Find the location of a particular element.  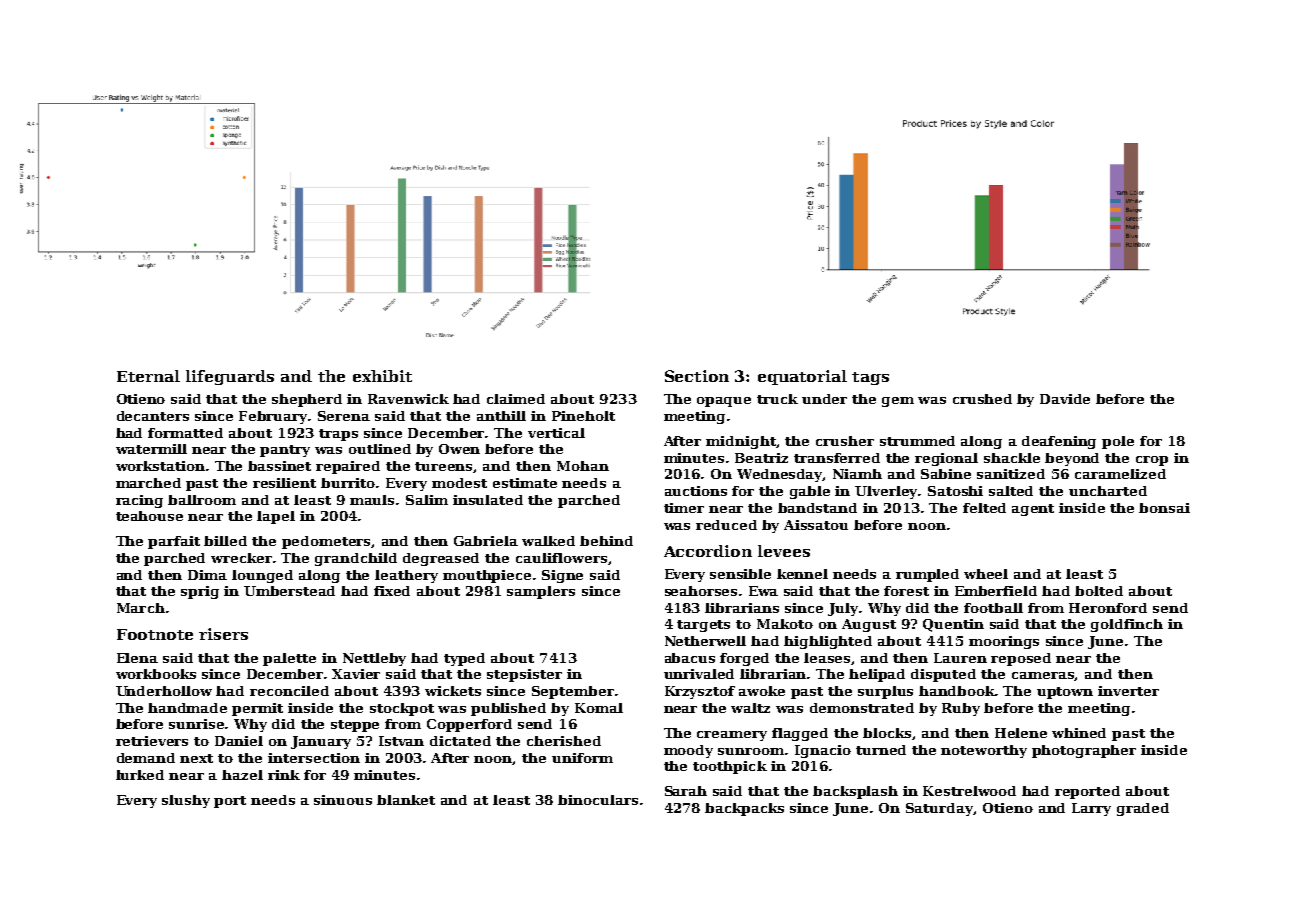

binoculars is located at coordinates (598, 800).
